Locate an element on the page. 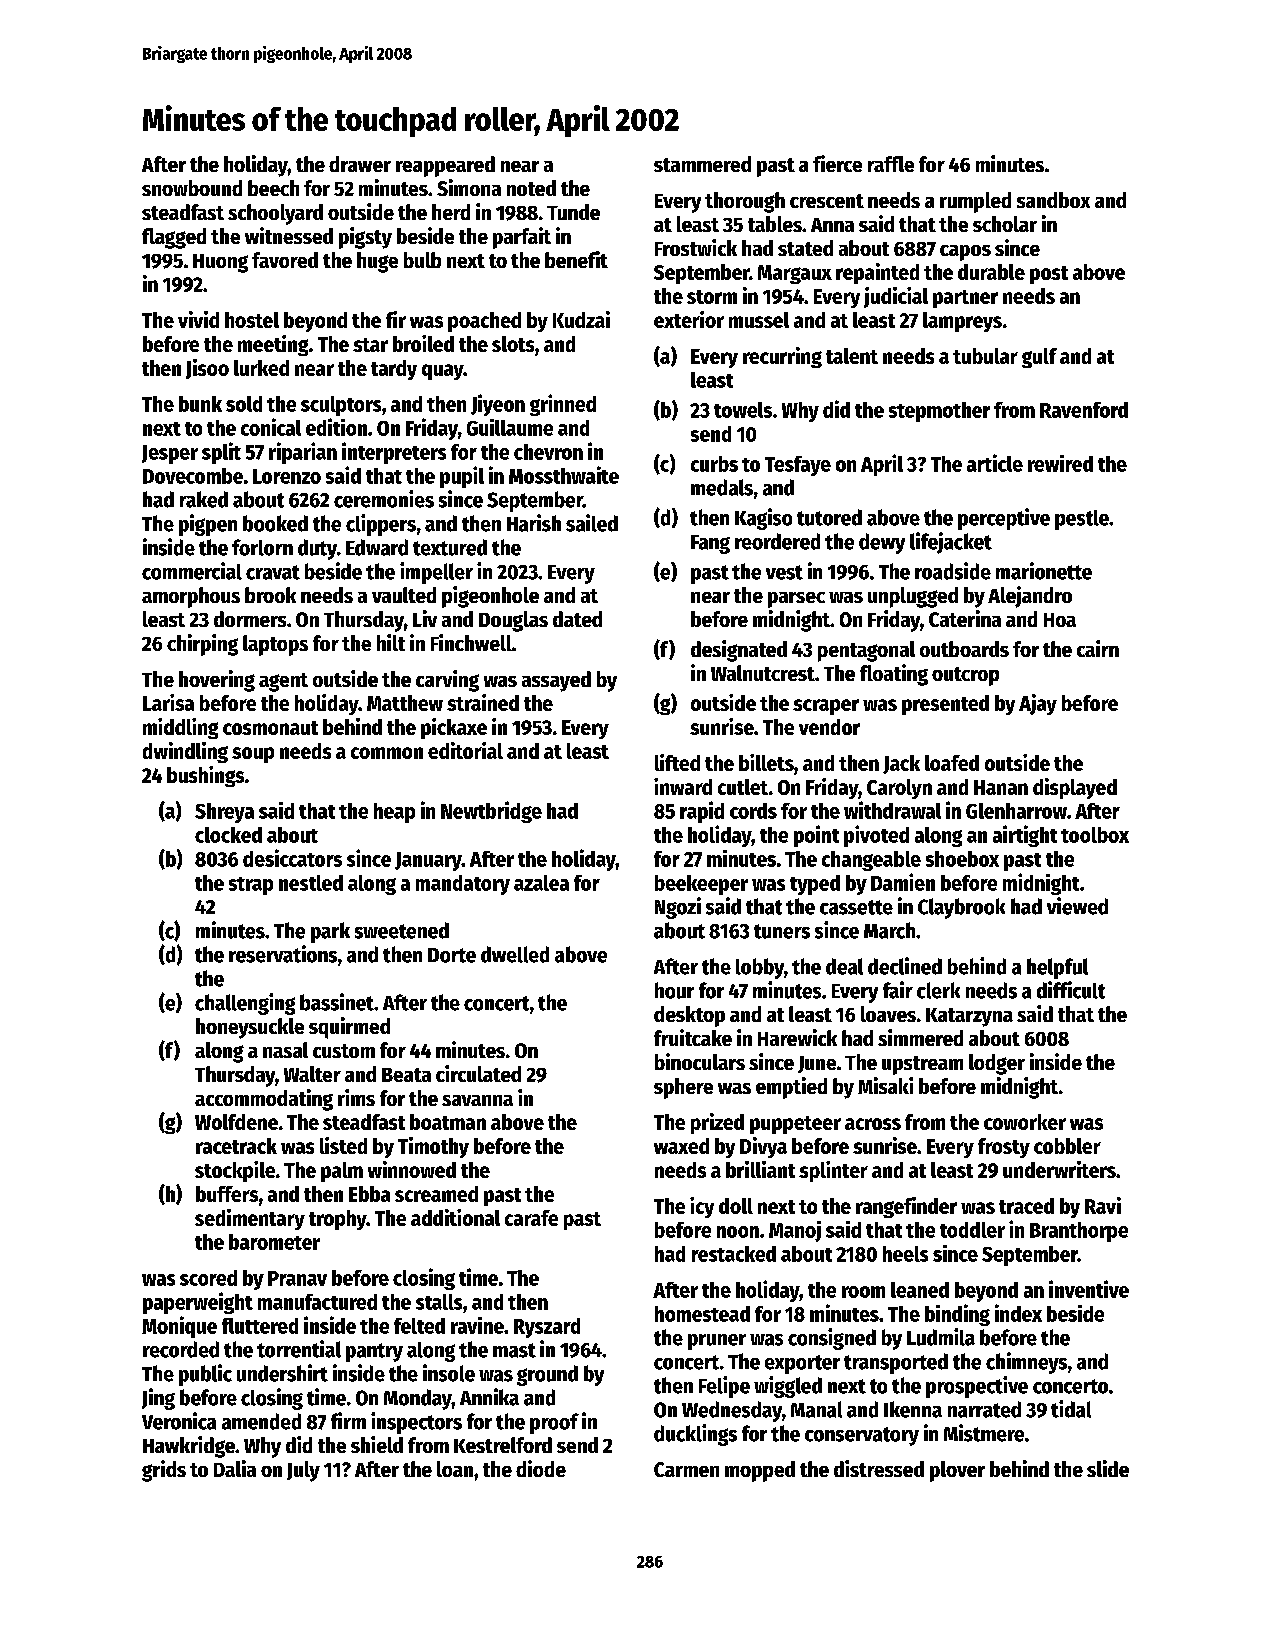 This document has width=1274, height=1649. mopped is located at coordinates (760, 1471).
